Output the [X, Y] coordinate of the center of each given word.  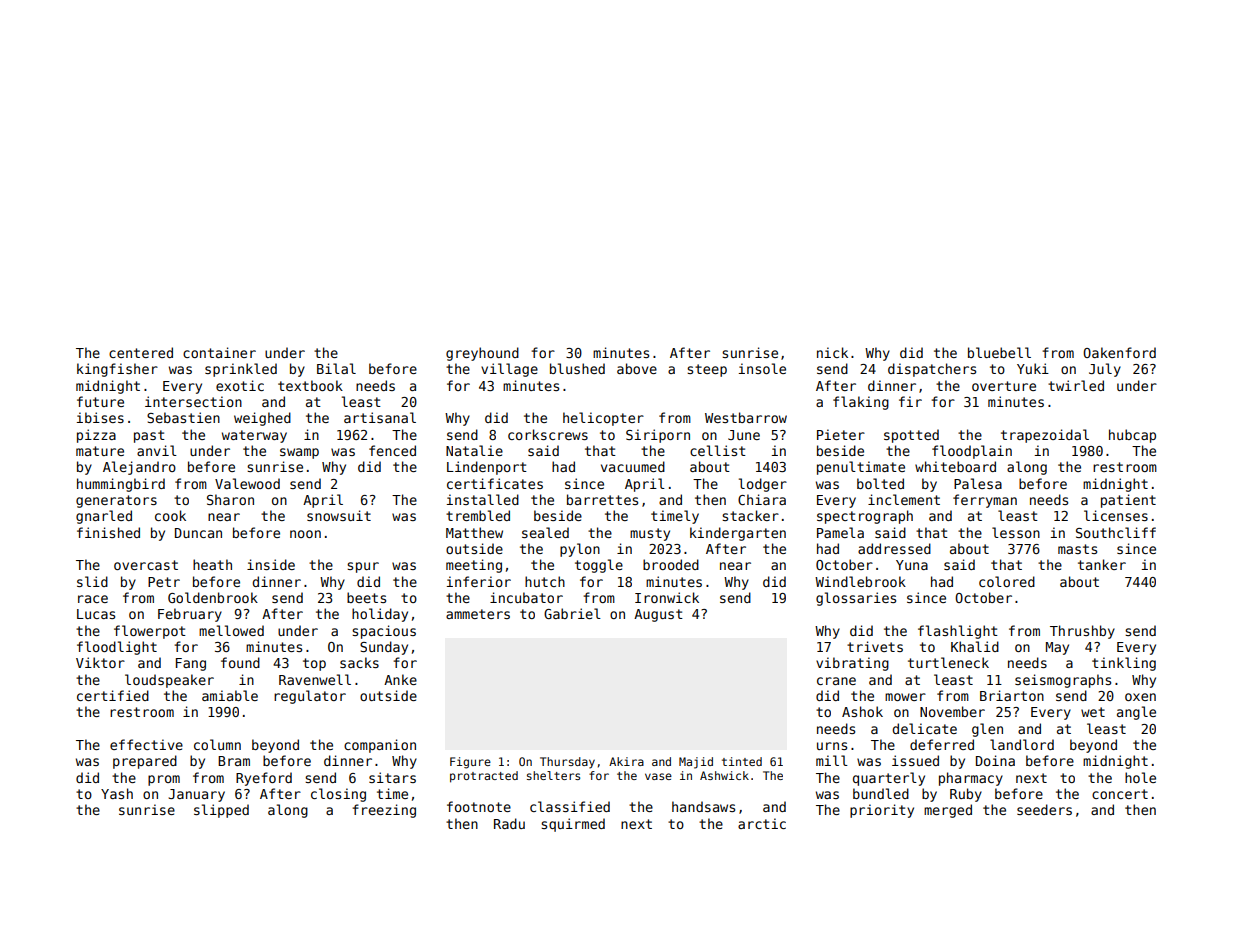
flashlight [958, 632]
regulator [310, 697]
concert [1120, 794]
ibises [100, 417]
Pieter [841, 434]
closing [338, 795]
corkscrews [548, 434]
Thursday [567, 763]
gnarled [104, 517]
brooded [671, 564]
